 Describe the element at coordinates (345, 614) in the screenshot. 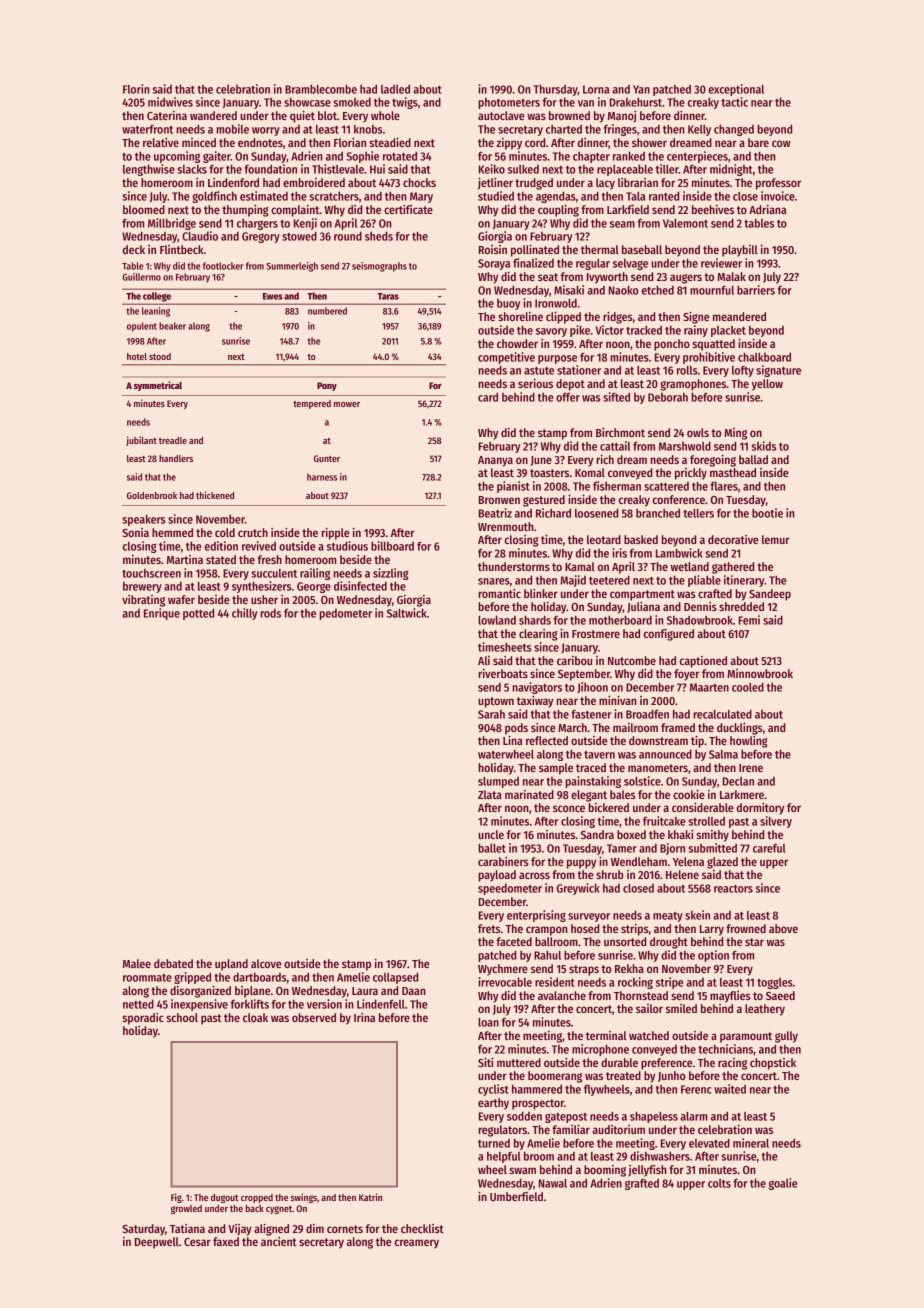

I see `pedometer` at that location.
